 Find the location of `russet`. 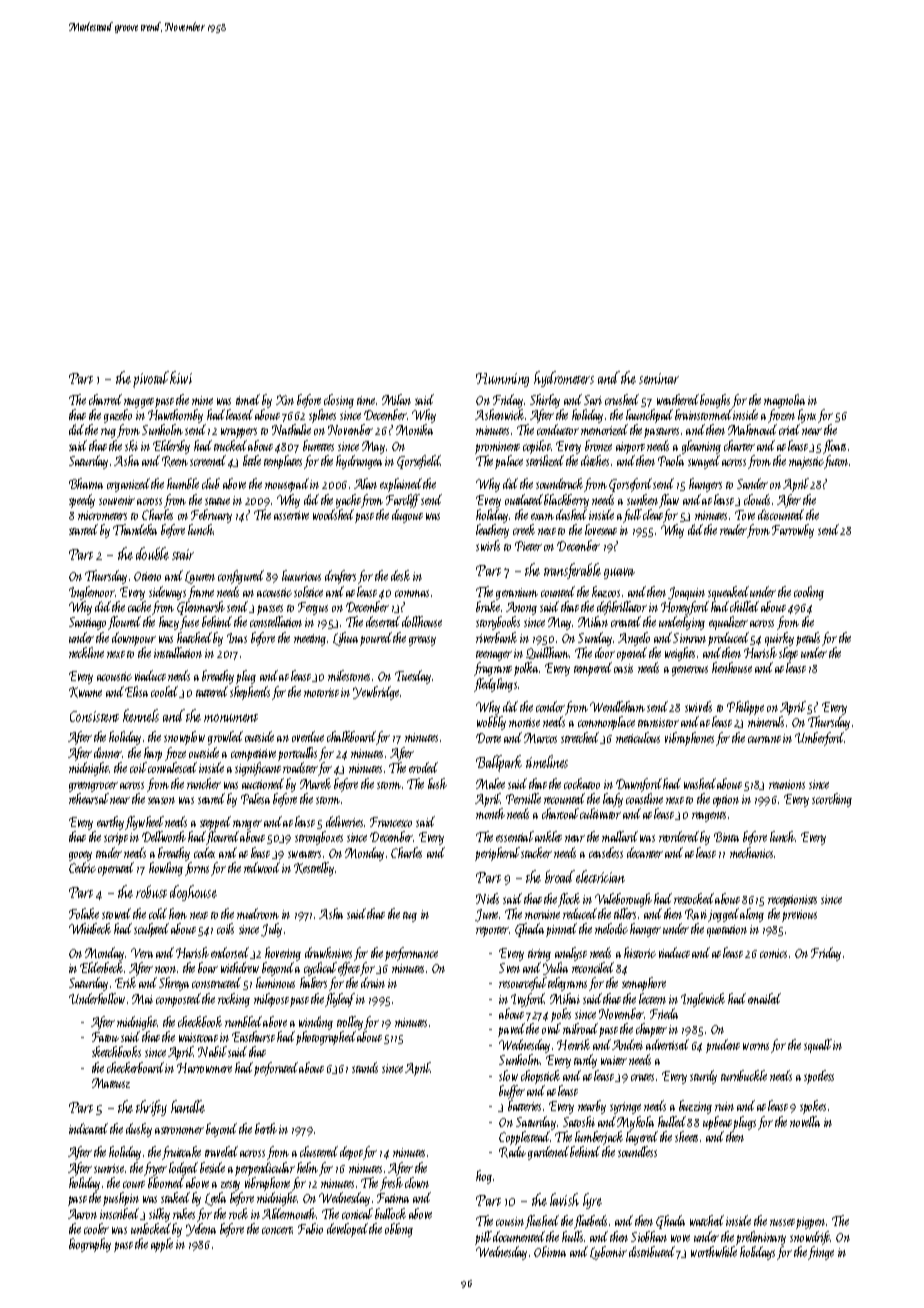

russet is located at coordinates (782, 1222).
